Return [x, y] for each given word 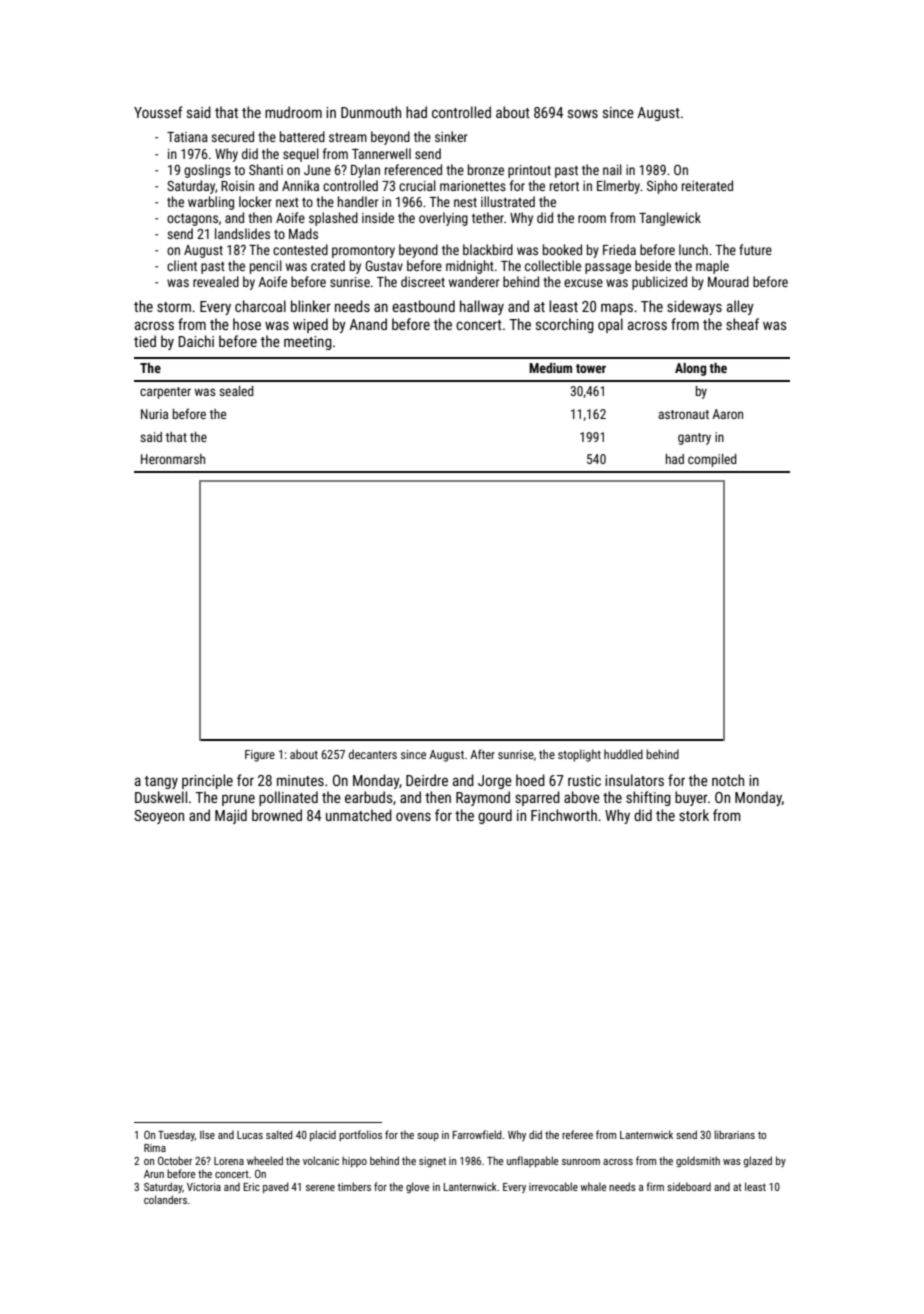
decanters [373, 754]
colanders [165, 1199]
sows [583, 113]
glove [418, 1188]
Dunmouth [371, 112]
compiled [712, 460]
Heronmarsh [173, 459]
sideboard [689, 1186]
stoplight [579, 755]
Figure [260, 756]
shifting [648, 798]
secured [232, 136]
